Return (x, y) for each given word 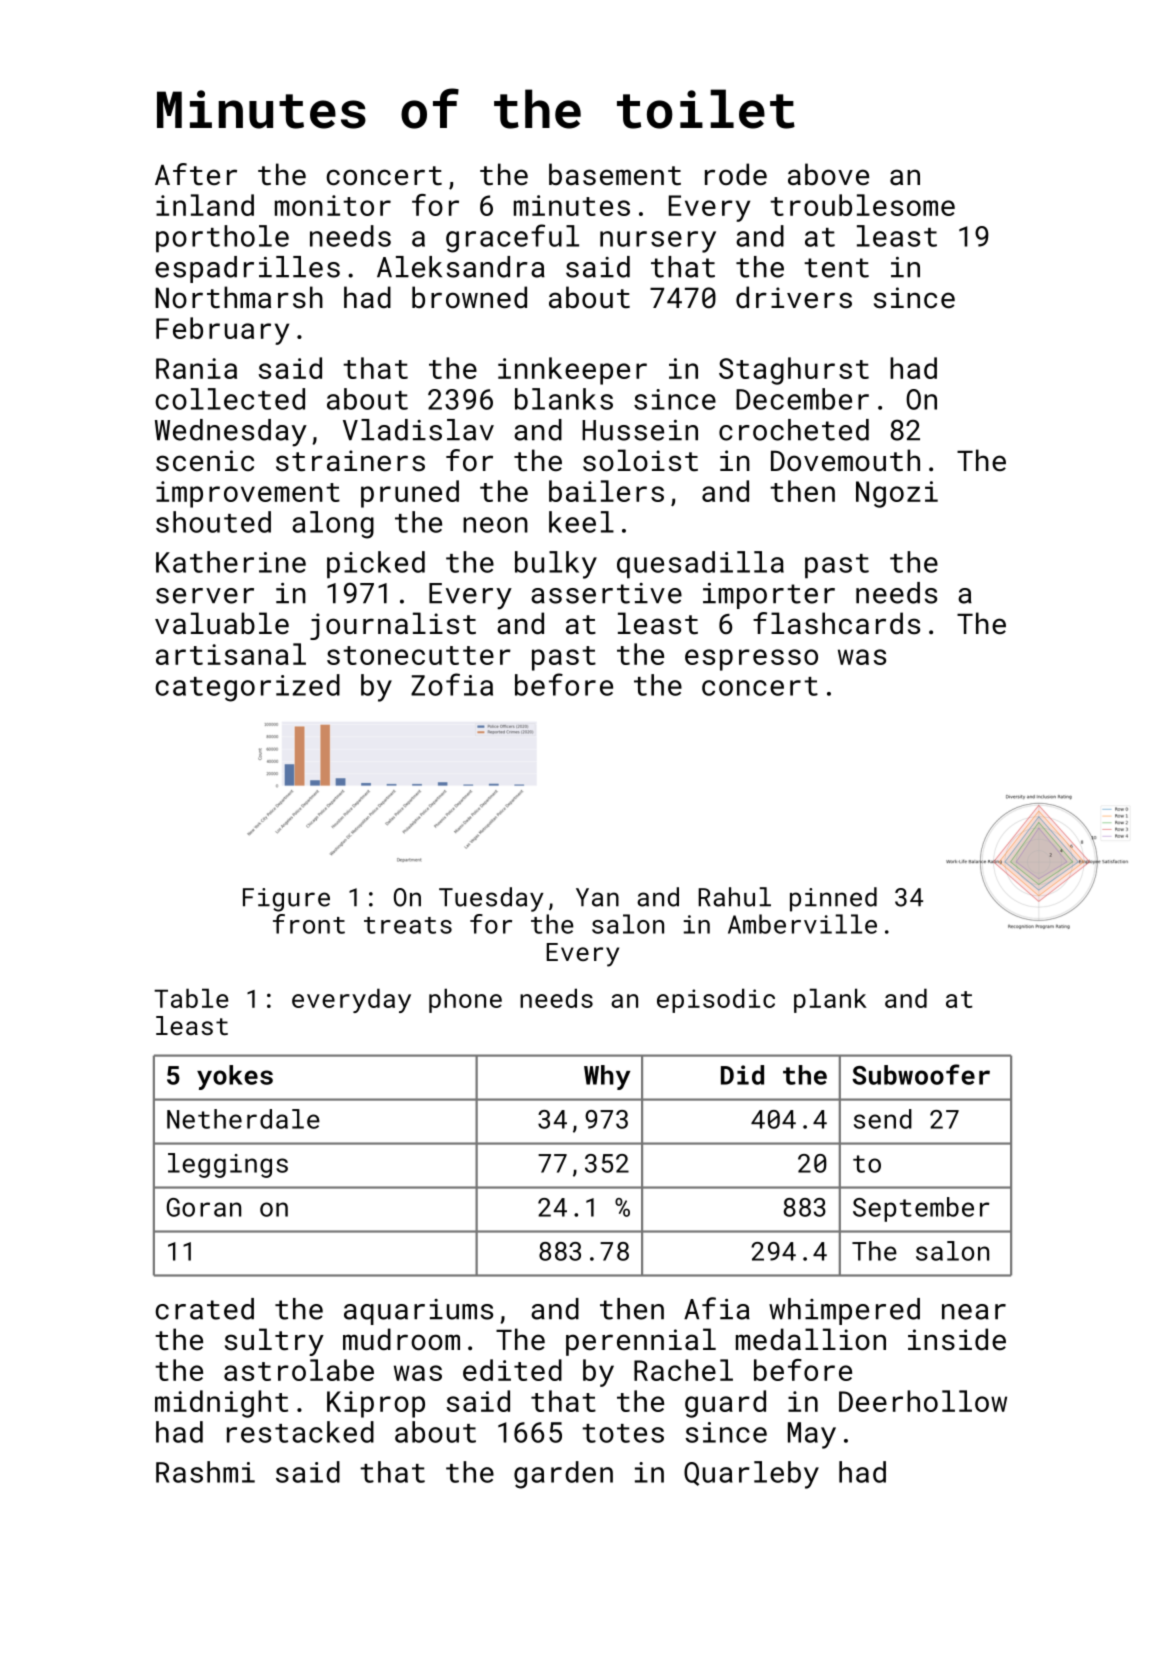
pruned (410, 494)
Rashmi (205, 1472)
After (196, 174)
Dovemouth (845, 460)
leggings (228, 1165)
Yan (597, 897)
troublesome (862, 205)
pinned (833, 899)
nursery (658, 242)
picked (376, 565)
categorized (248, 688)
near (974, 1312)
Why (607, 1077)
